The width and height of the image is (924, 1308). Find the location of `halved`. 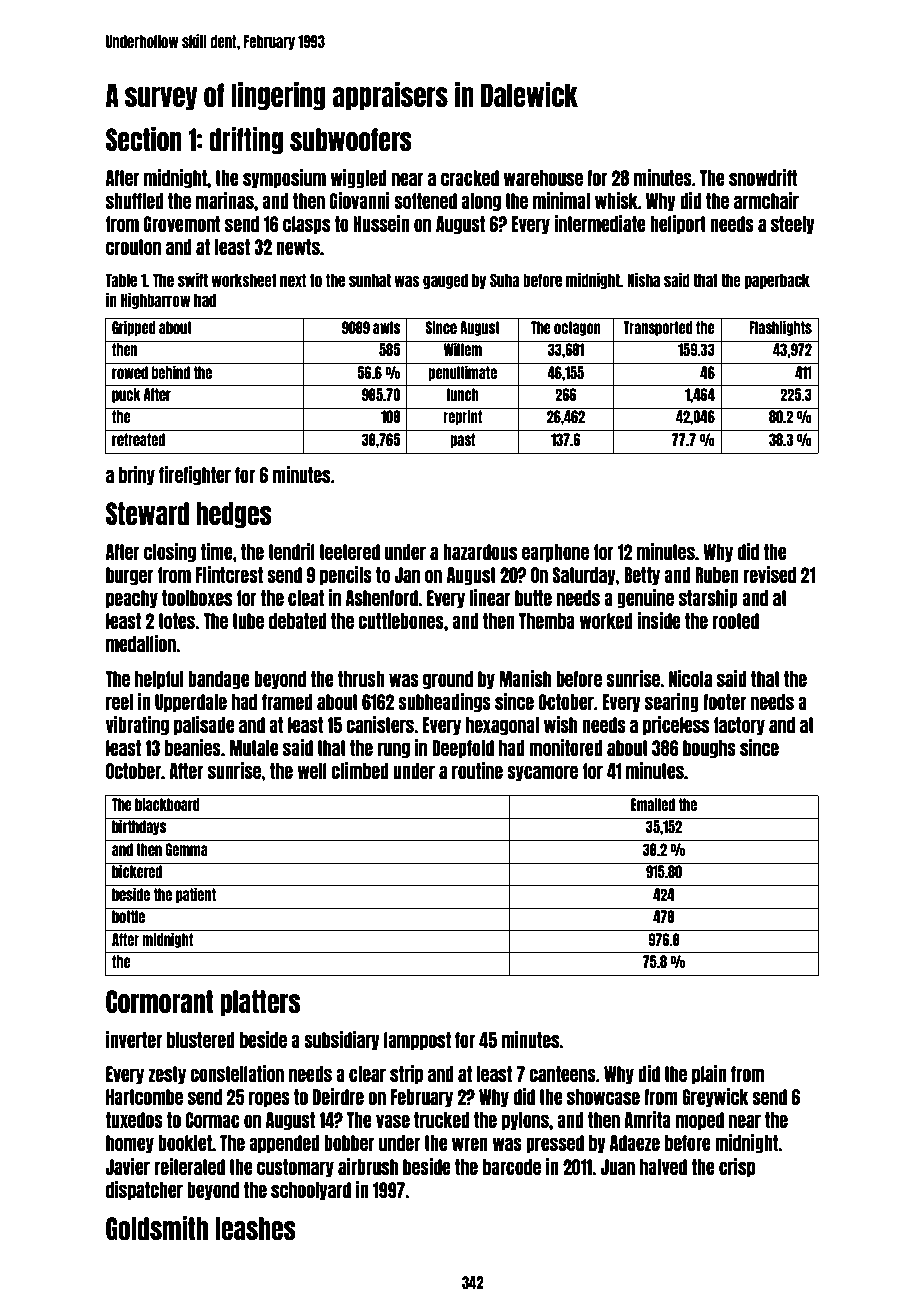

halved is located at coordinates (663, 1167).
